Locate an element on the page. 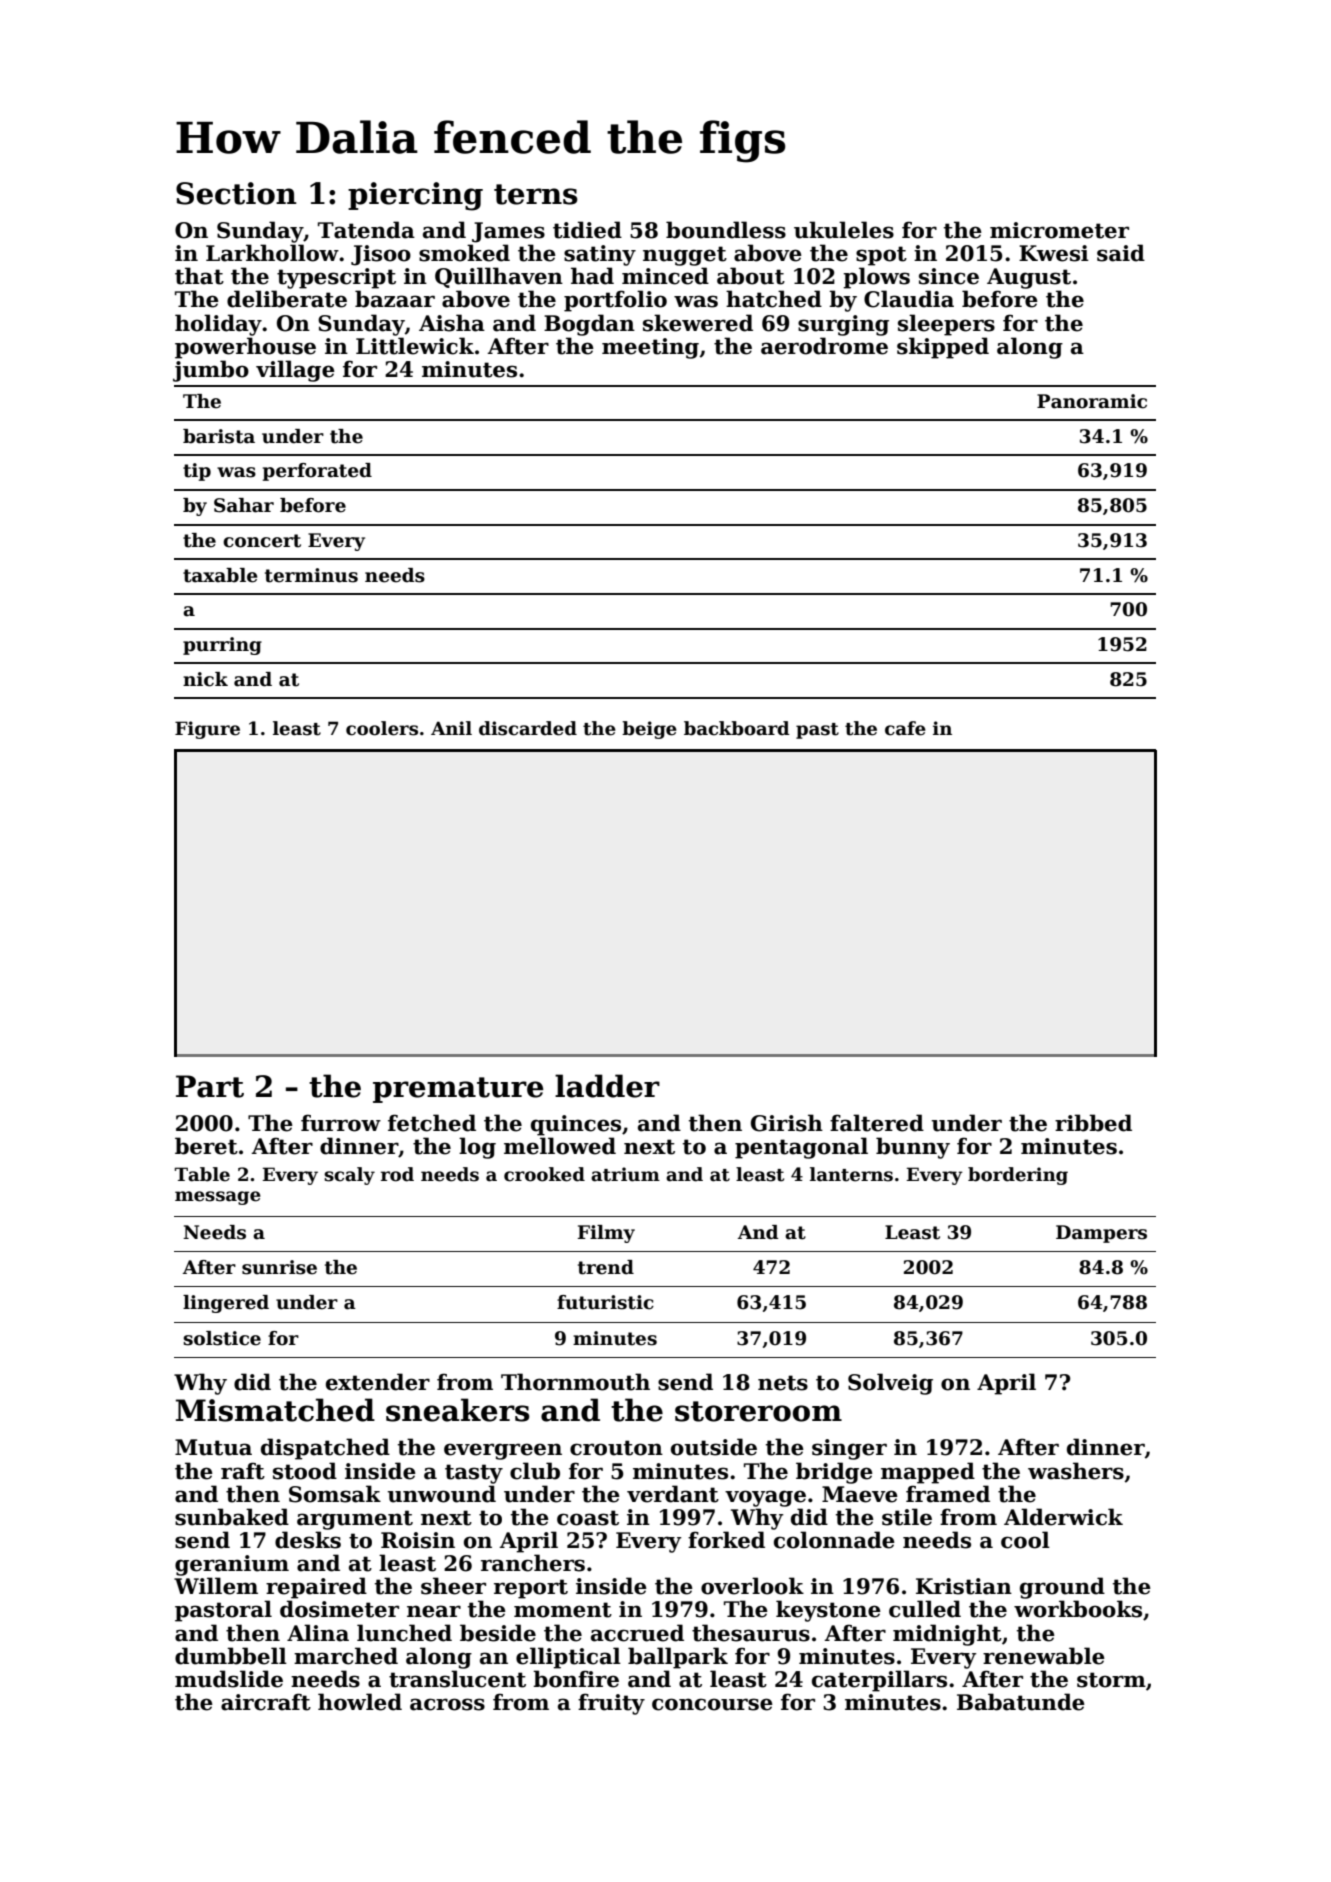  piercing is located at coordinates (415, 196).
